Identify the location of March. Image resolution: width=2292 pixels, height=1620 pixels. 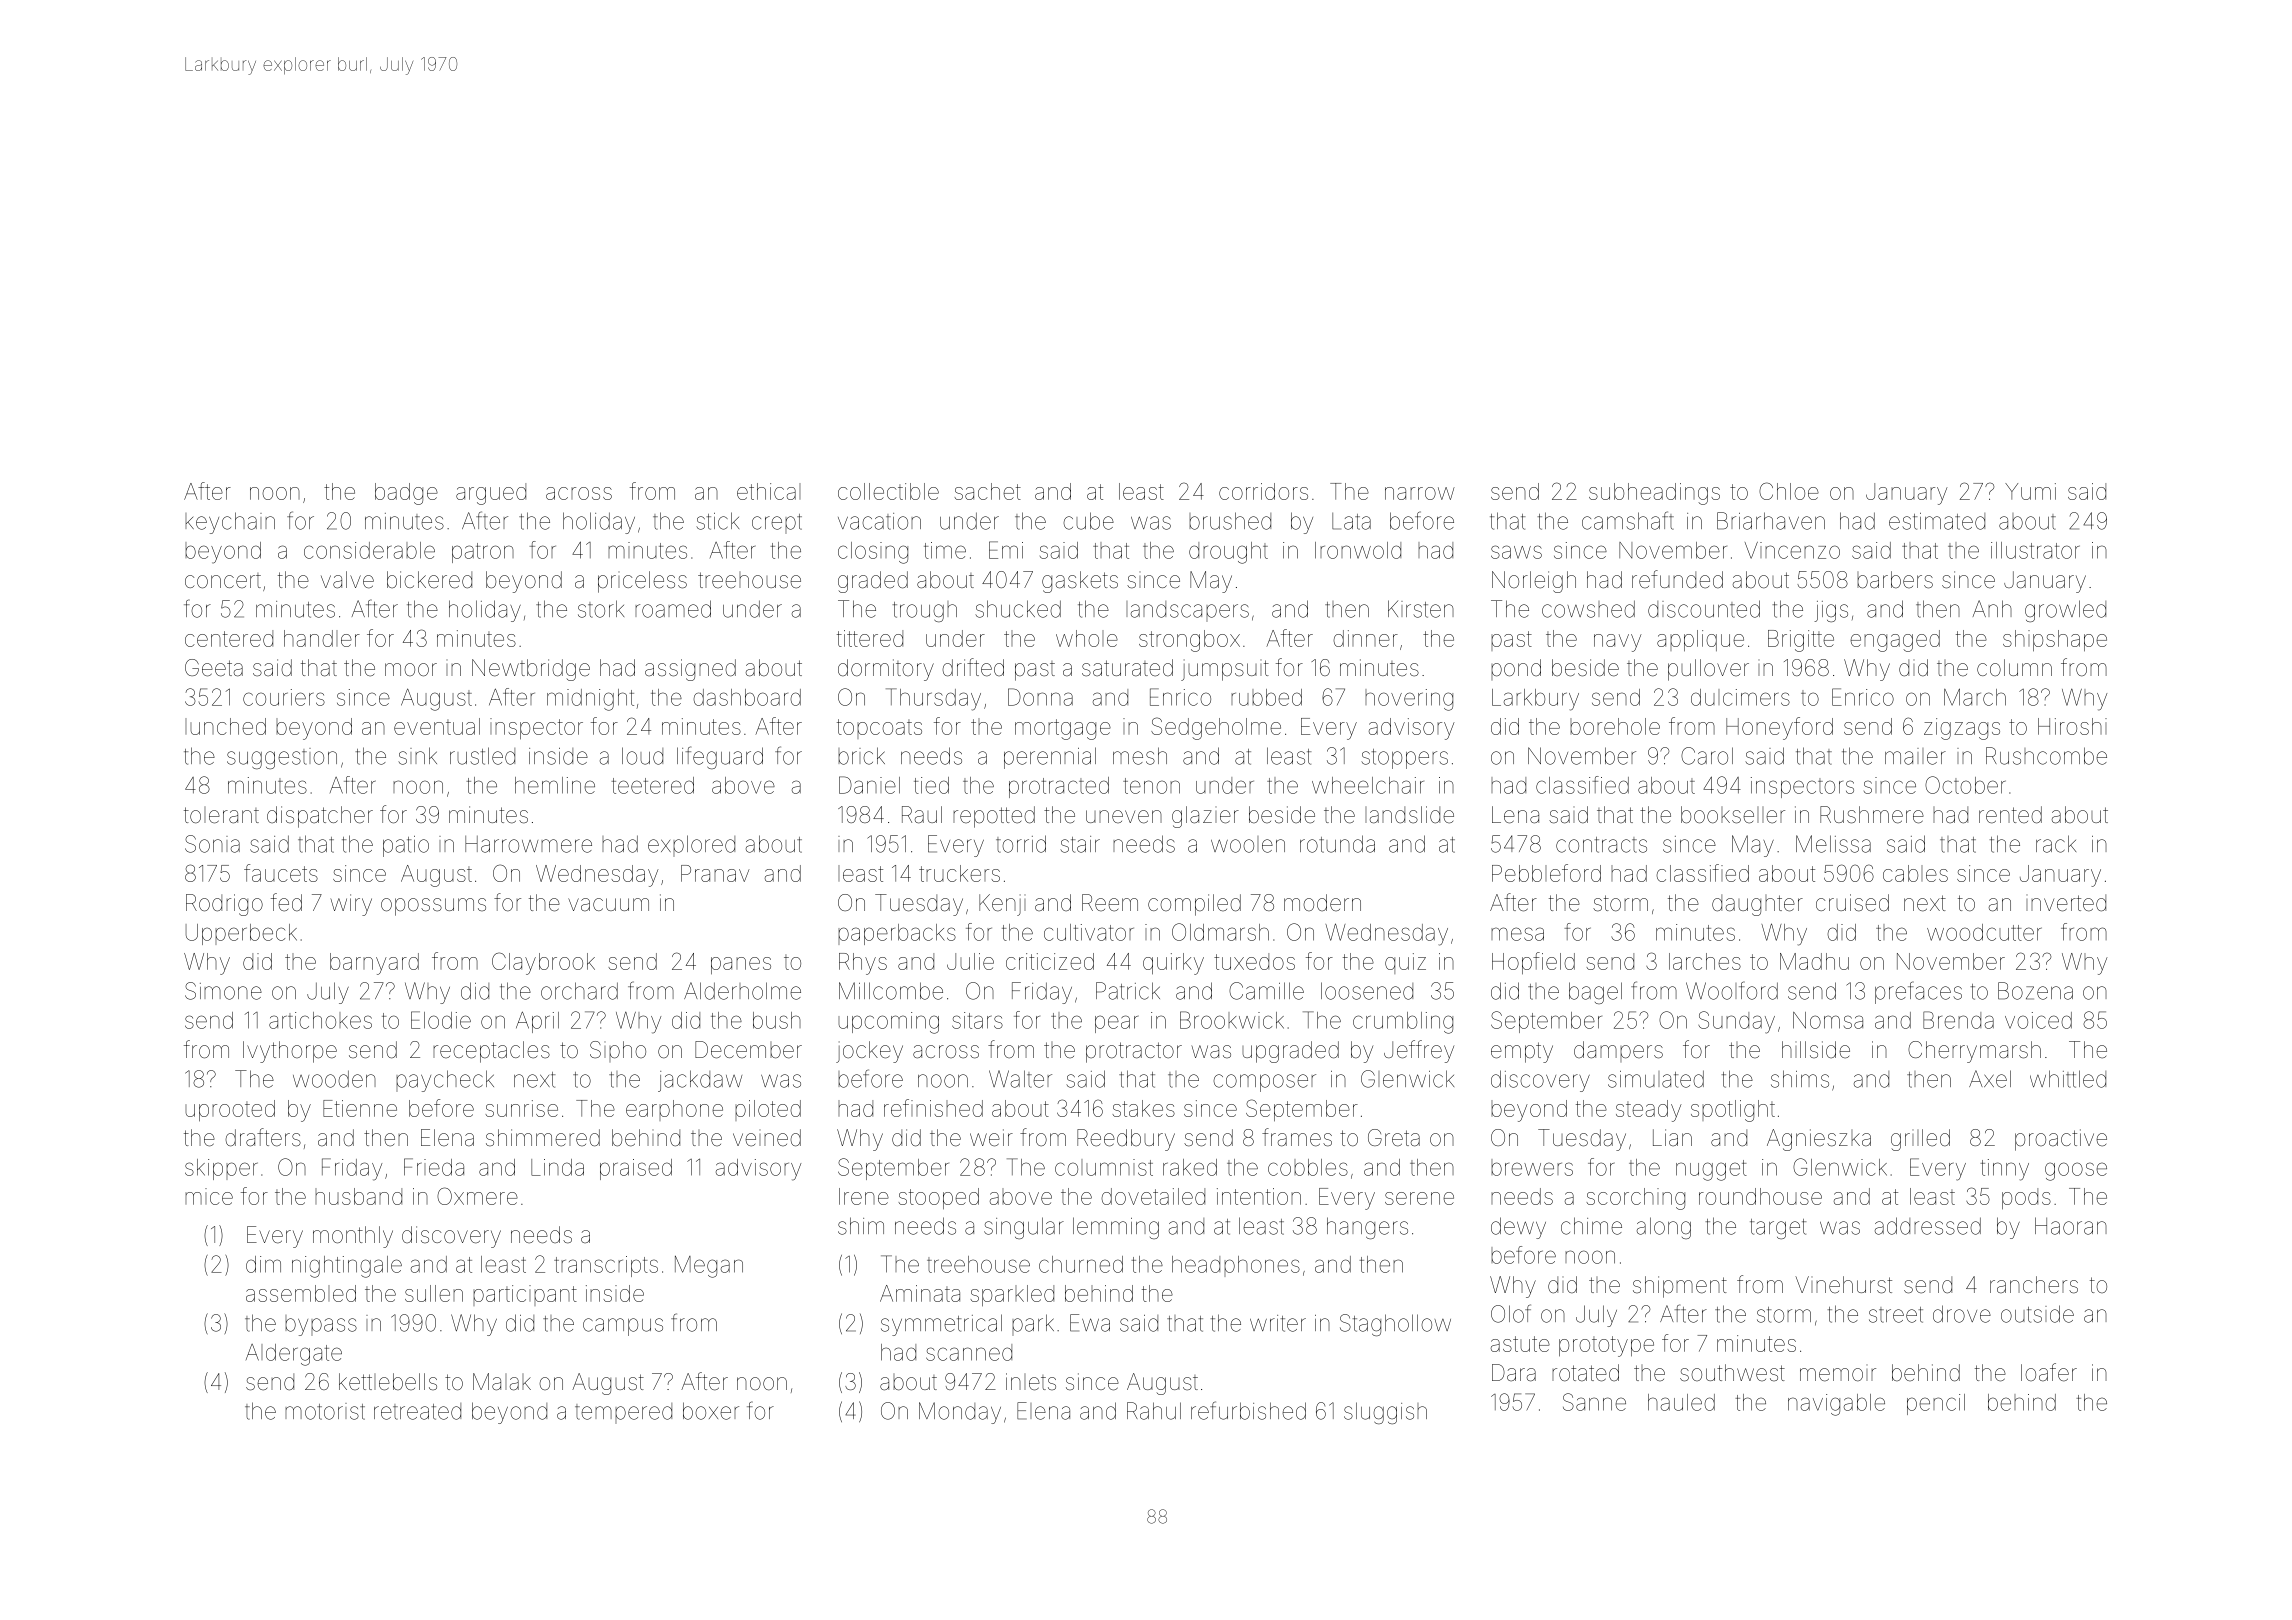
(1975, 697).
